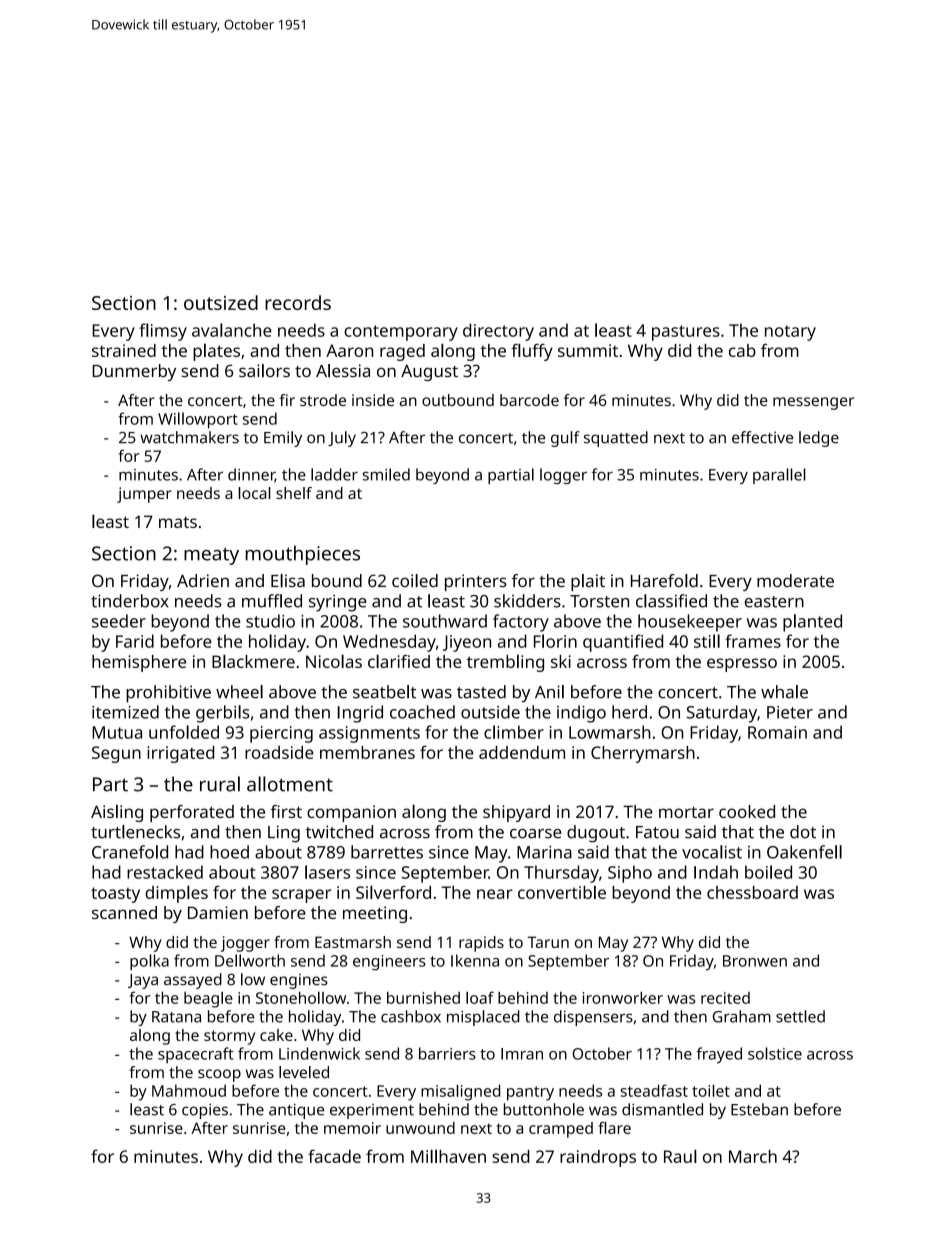 The height and width of the screenshot is (1233, 952). I want to click on Ratana, so click(176, 1017).
